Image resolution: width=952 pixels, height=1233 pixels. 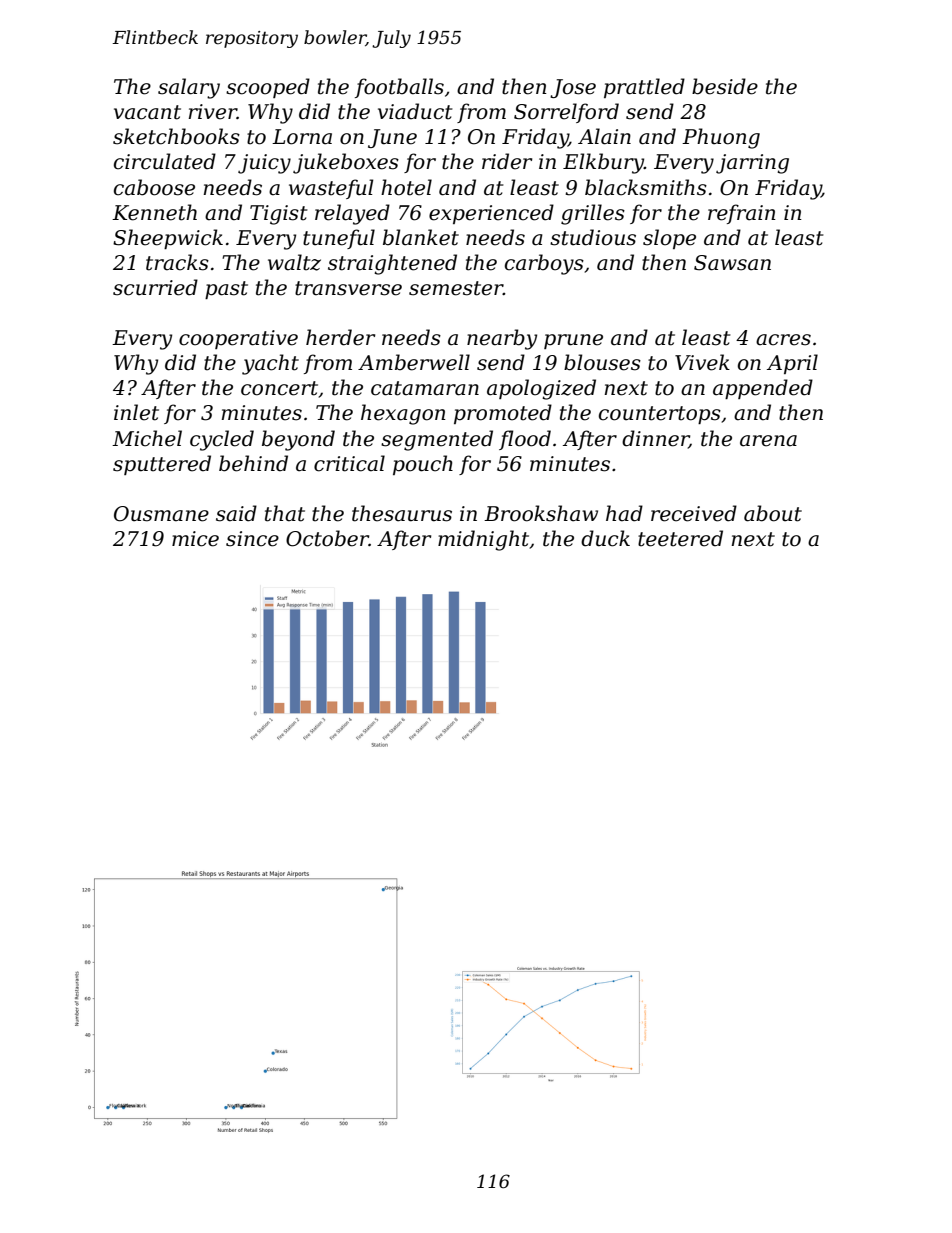 I want to click on semester, so click(x=456, y=288).
